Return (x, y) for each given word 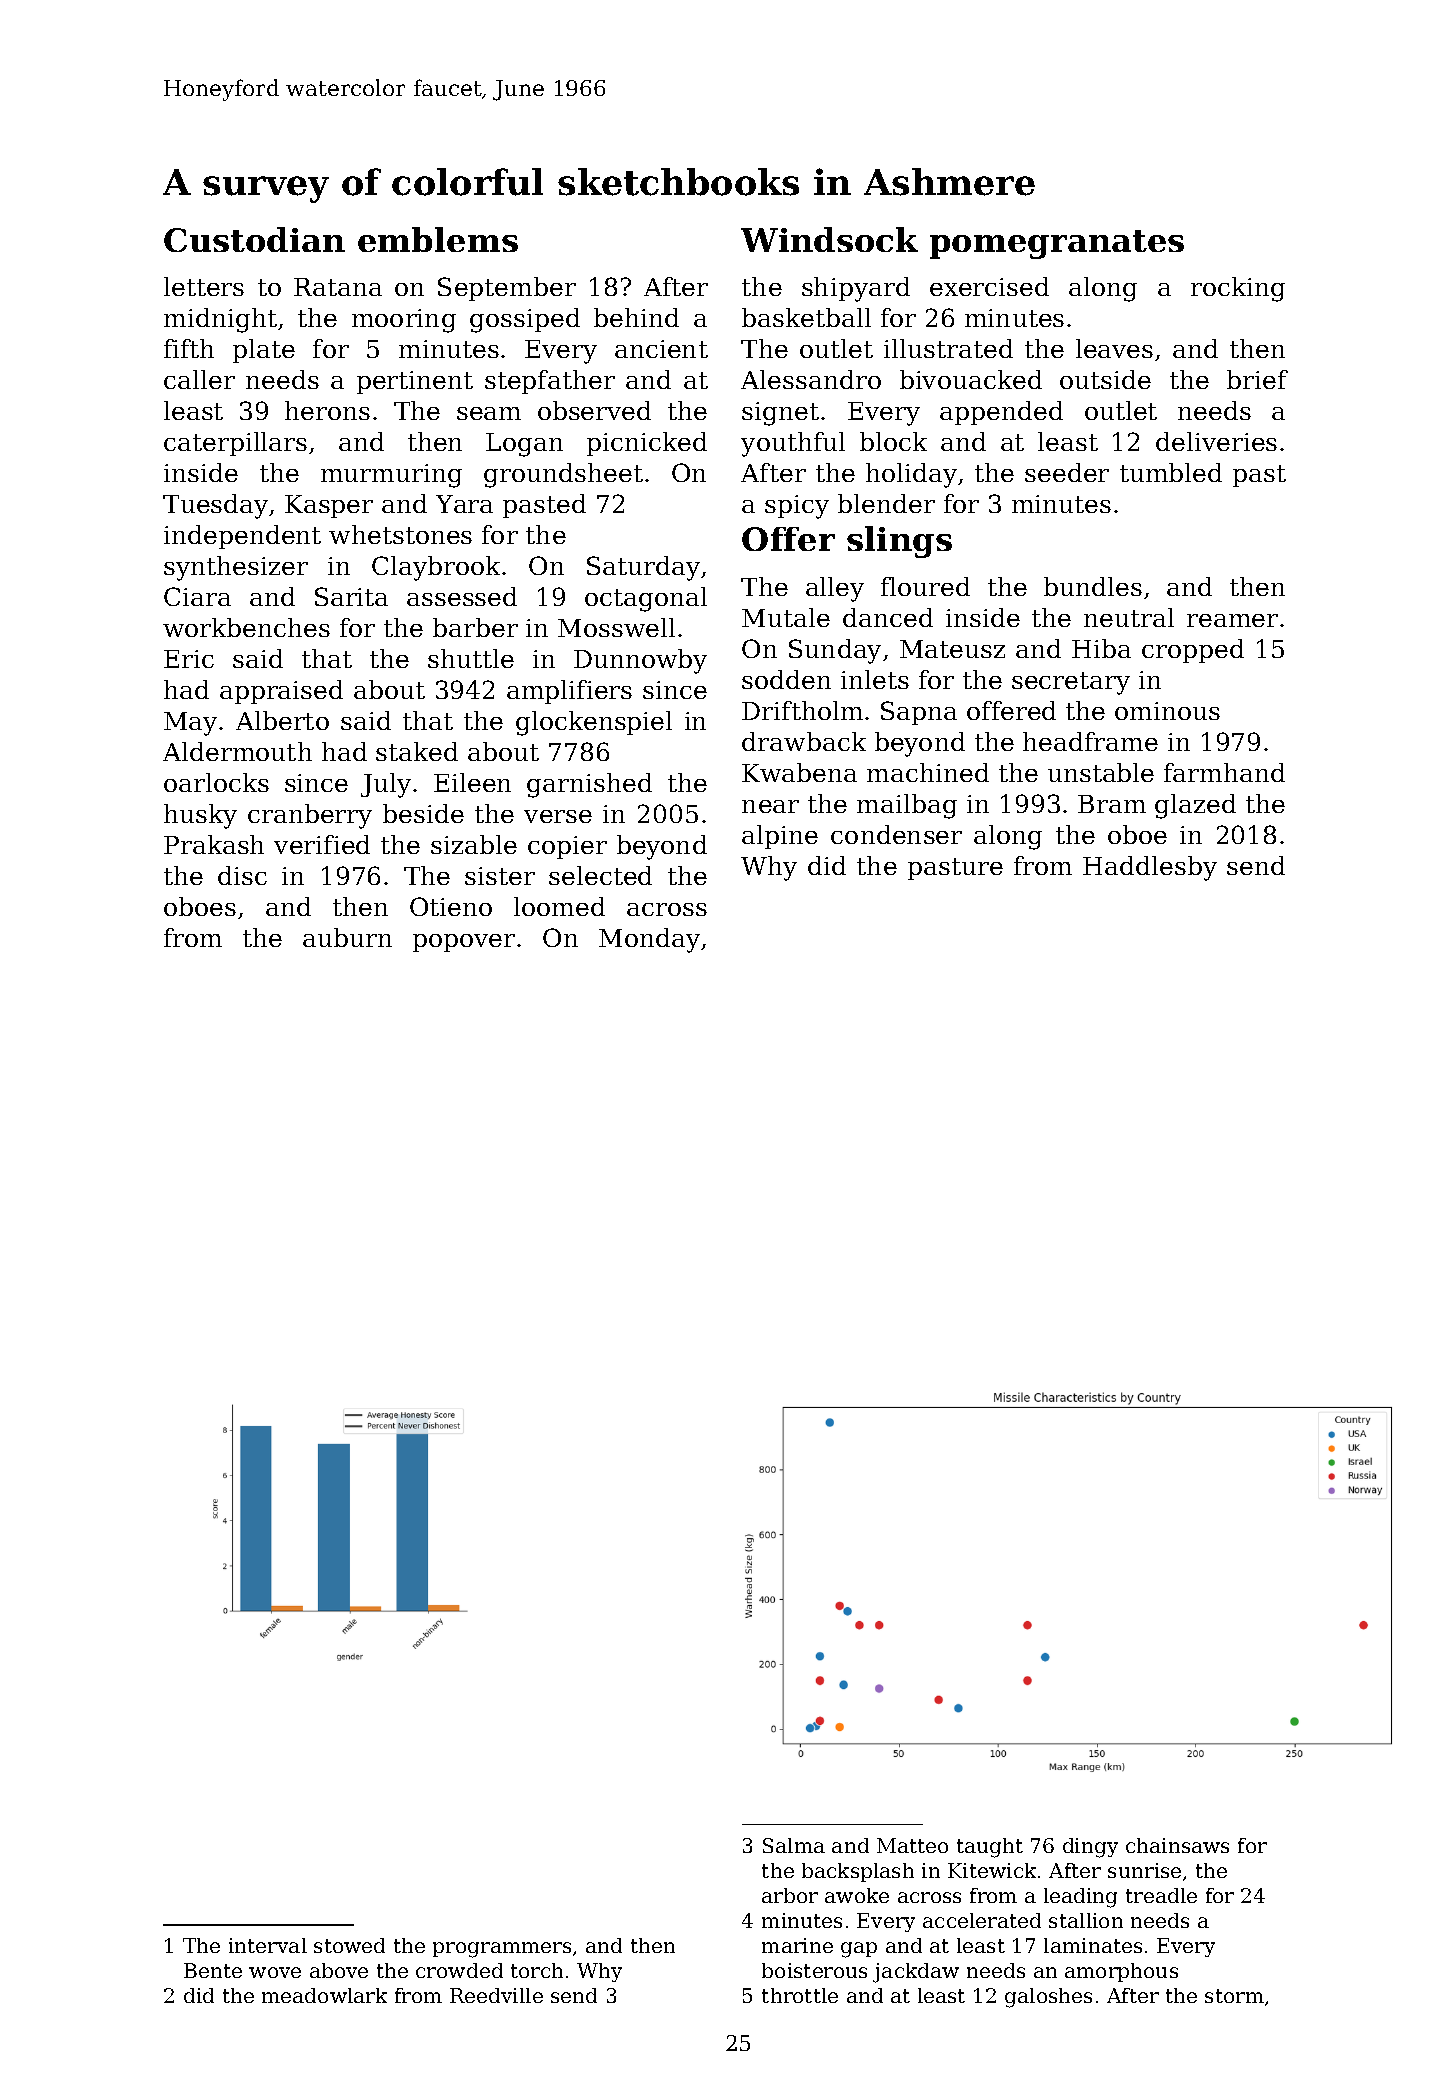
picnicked (647, 444)
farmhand (1224, 772)
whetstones (400, 534)
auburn (347, 937)
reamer (1232, 620)
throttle (800, 1995)
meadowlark (324, 1995)
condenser (896, 834)
